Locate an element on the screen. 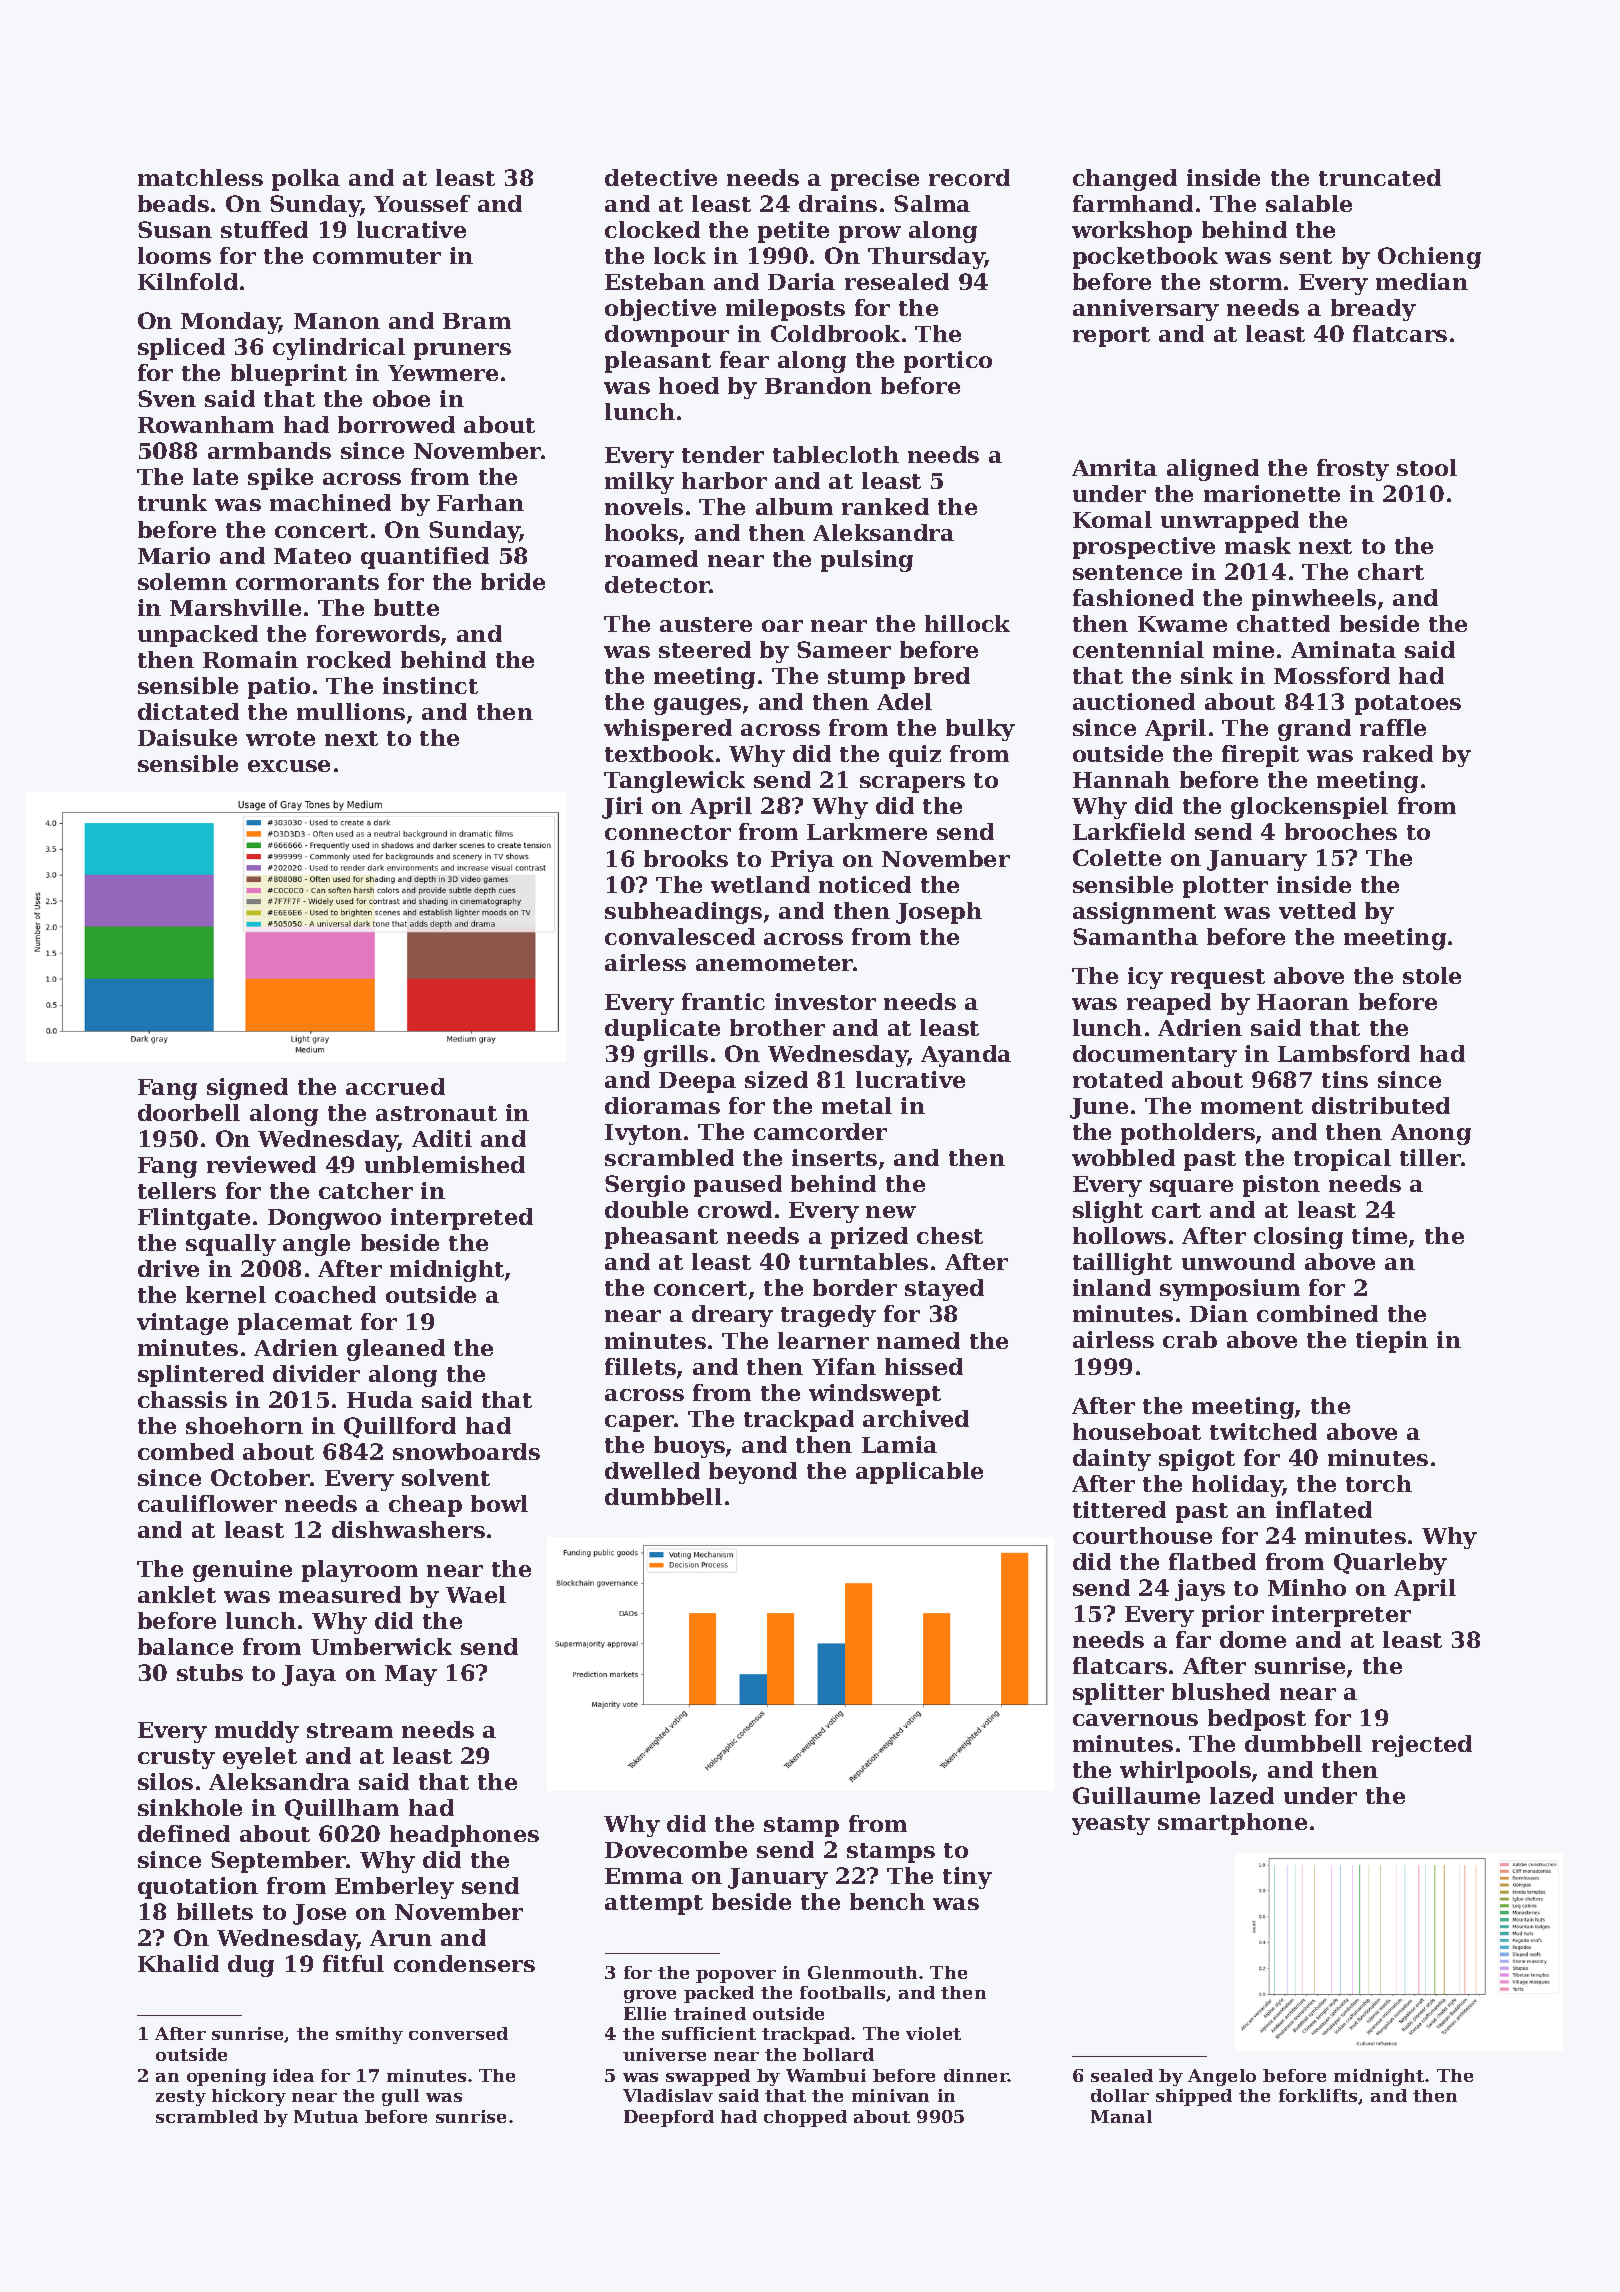  Wael is located at coordinates (476, 1594).
